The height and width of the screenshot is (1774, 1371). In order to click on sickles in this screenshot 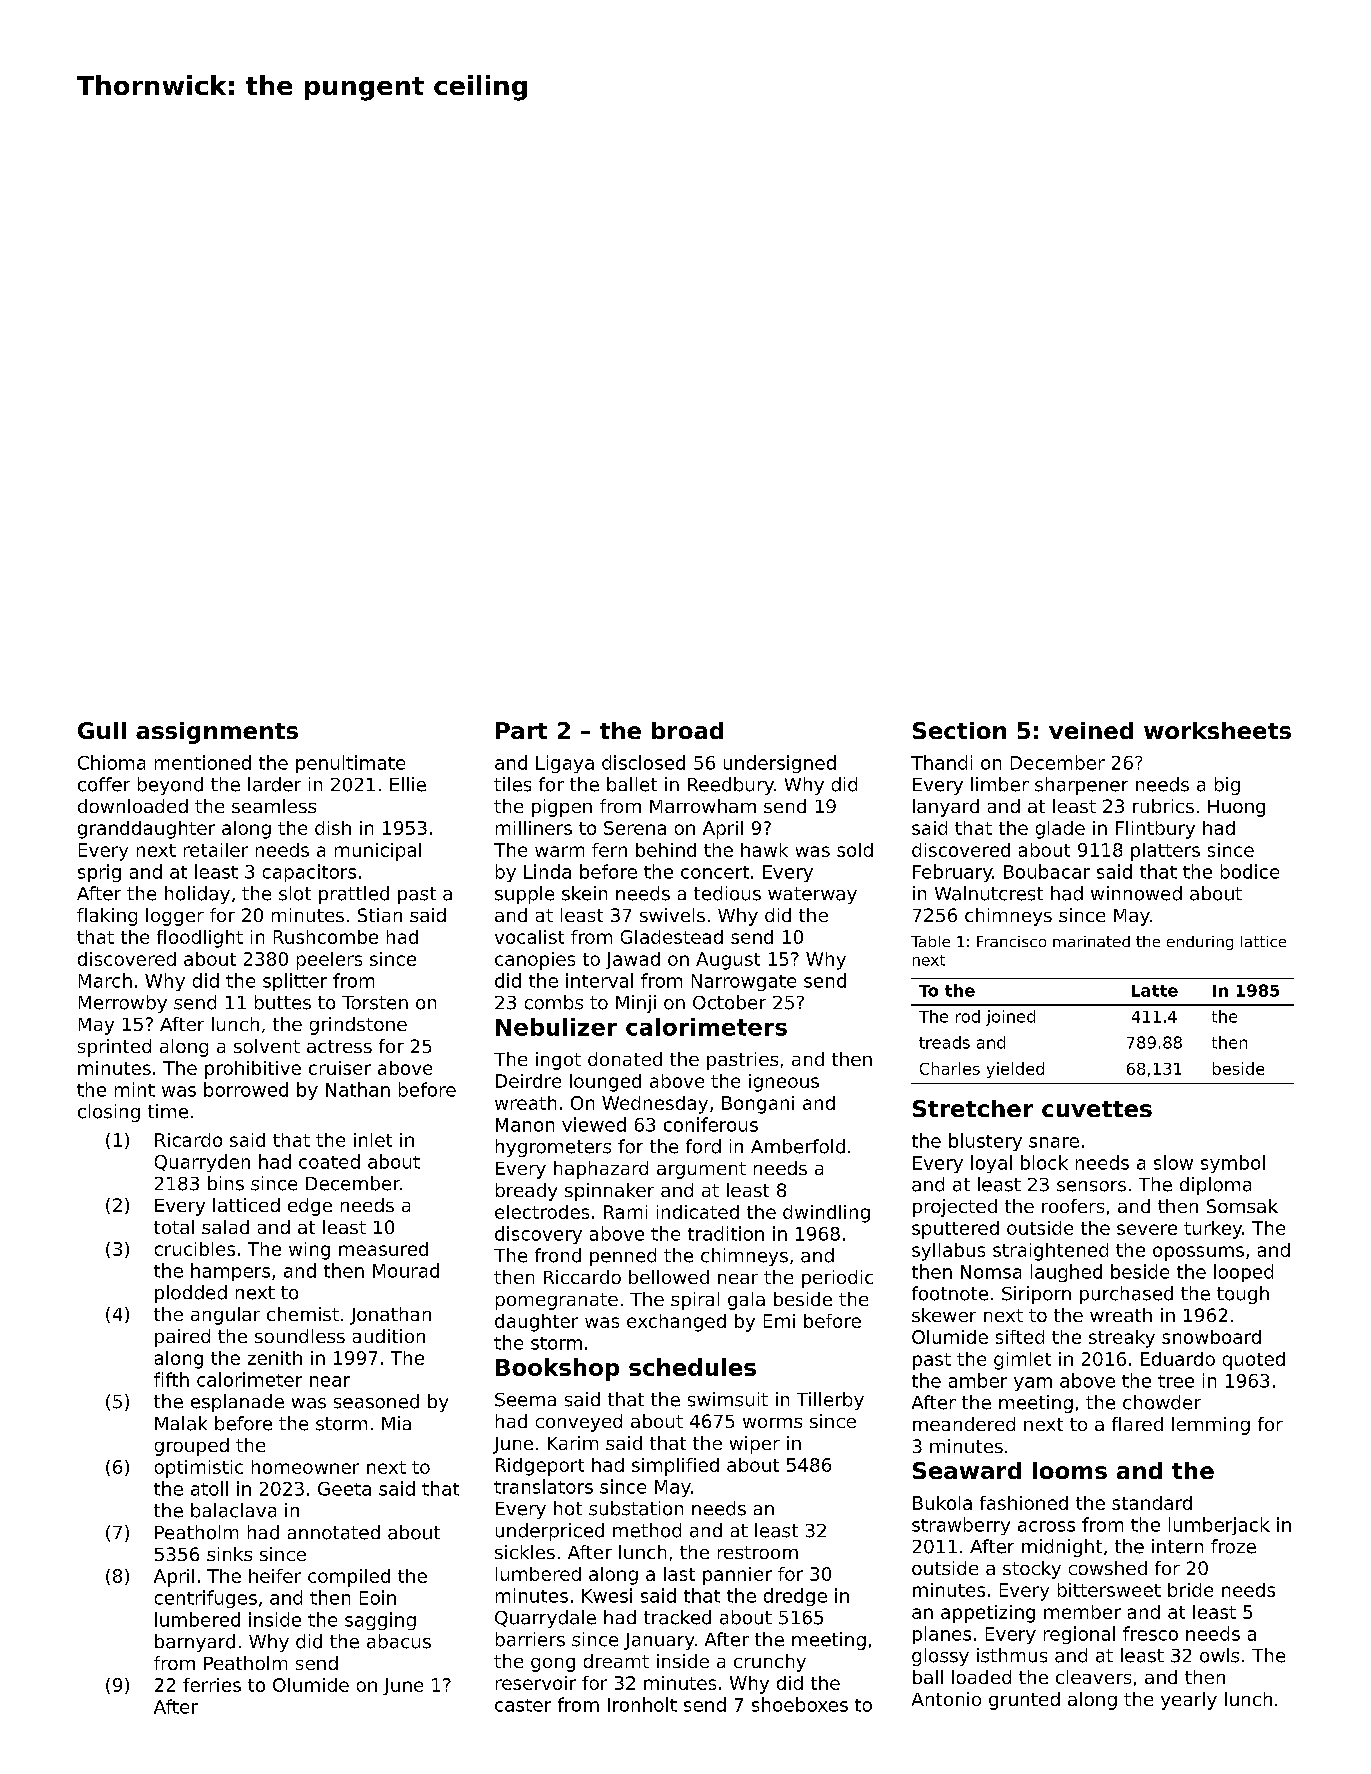, I will do `click(525, 1552)`.
